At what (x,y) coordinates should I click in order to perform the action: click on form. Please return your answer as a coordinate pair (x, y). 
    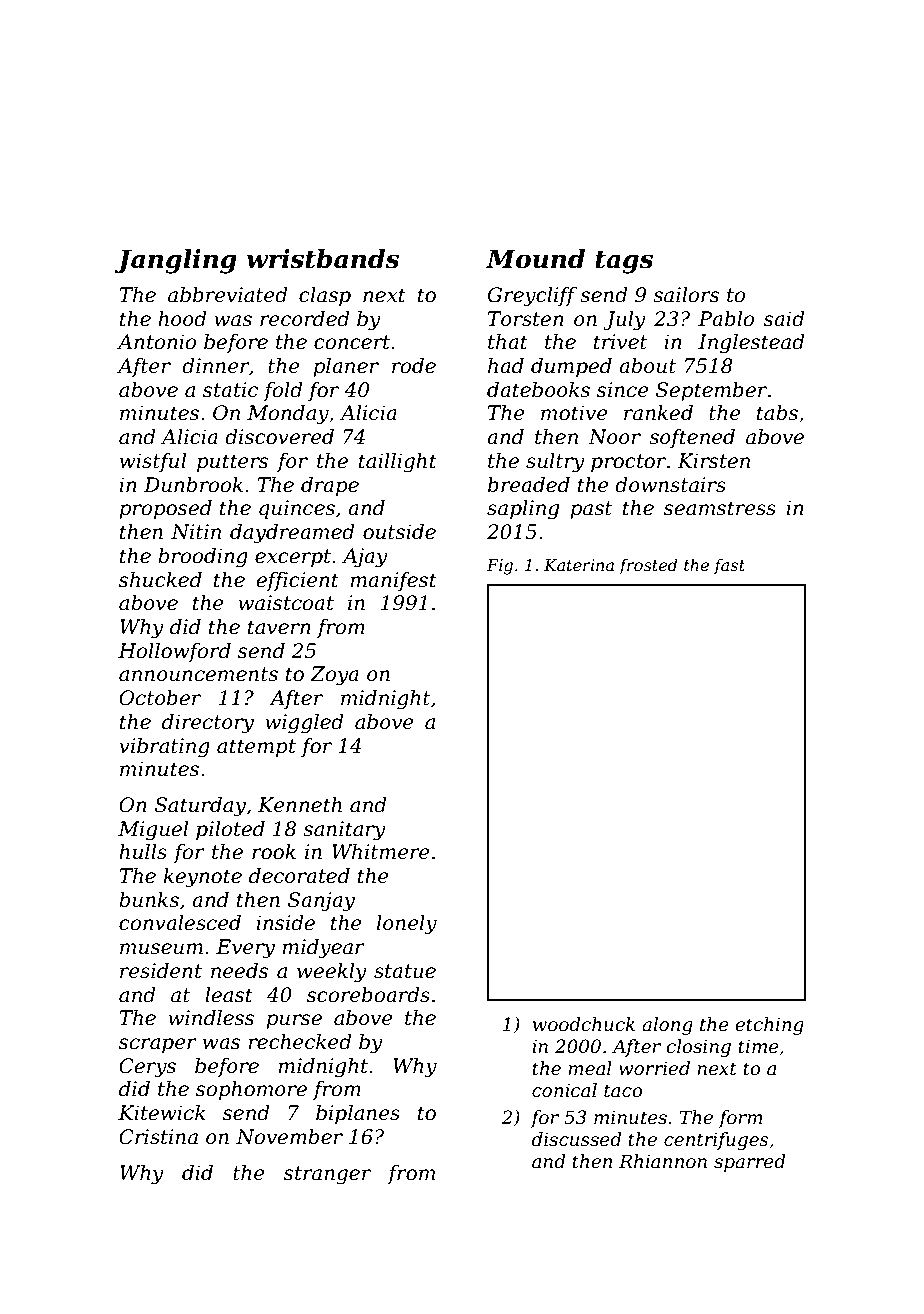
    Looking at the image, I should click on (740, 1119).
